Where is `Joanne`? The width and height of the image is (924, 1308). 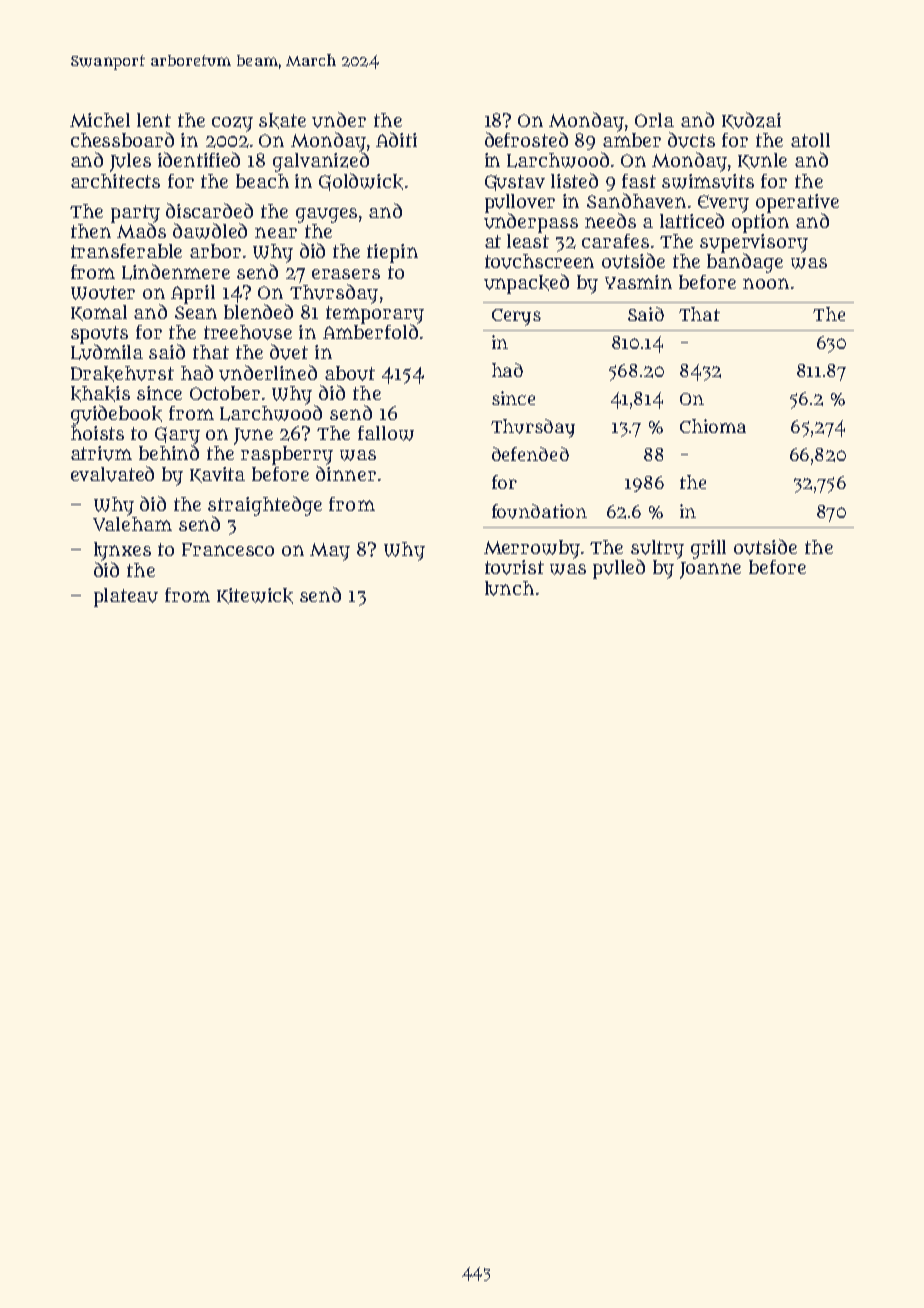
Joanne is located at coordinates (710, 570).
